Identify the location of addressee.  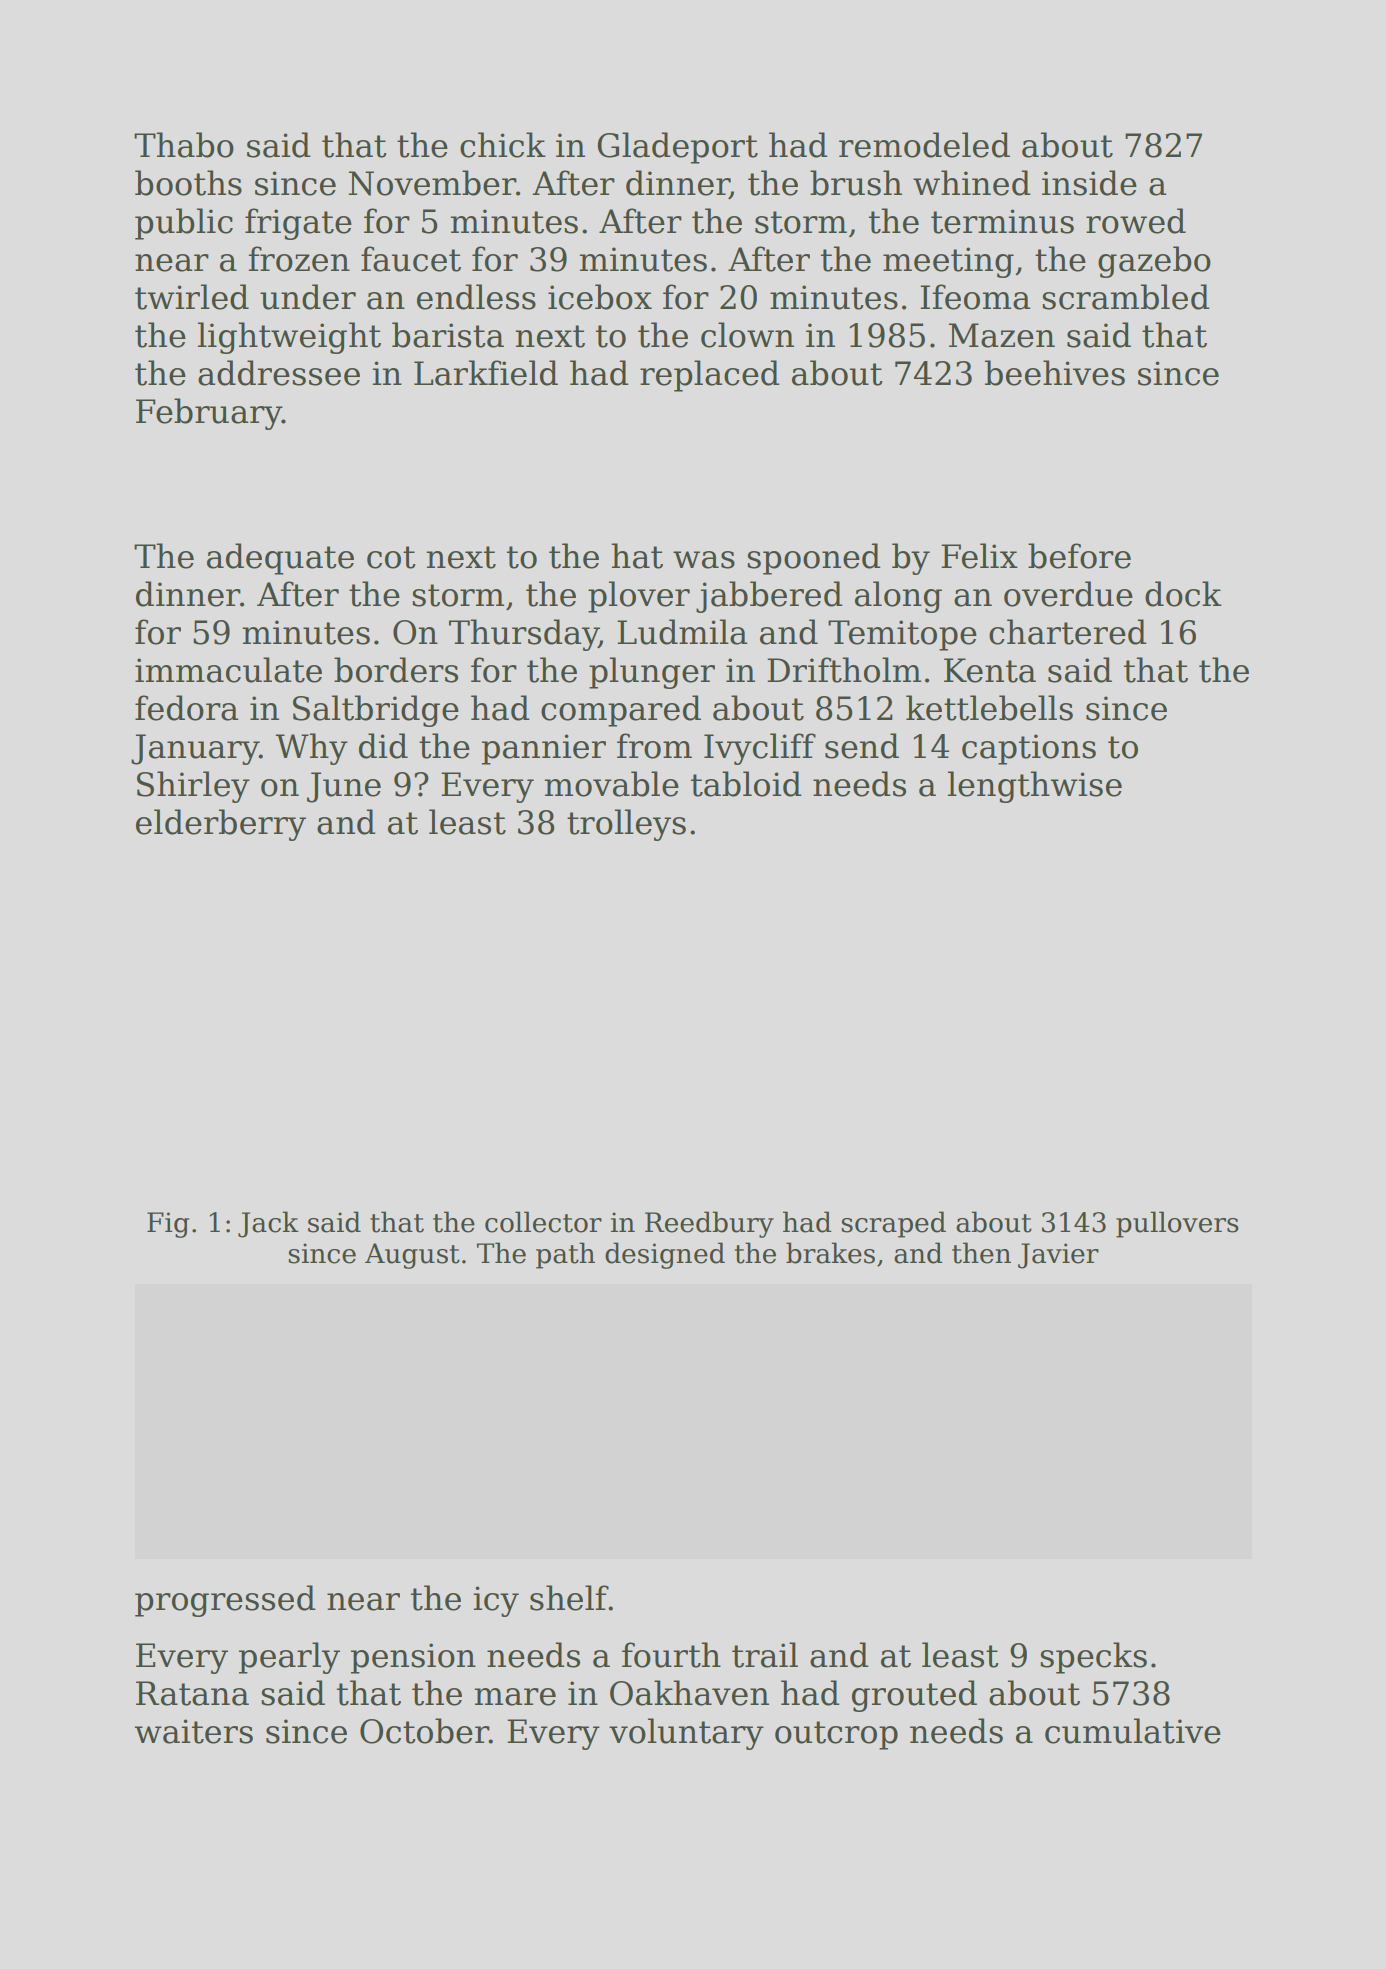
(279, 373).
